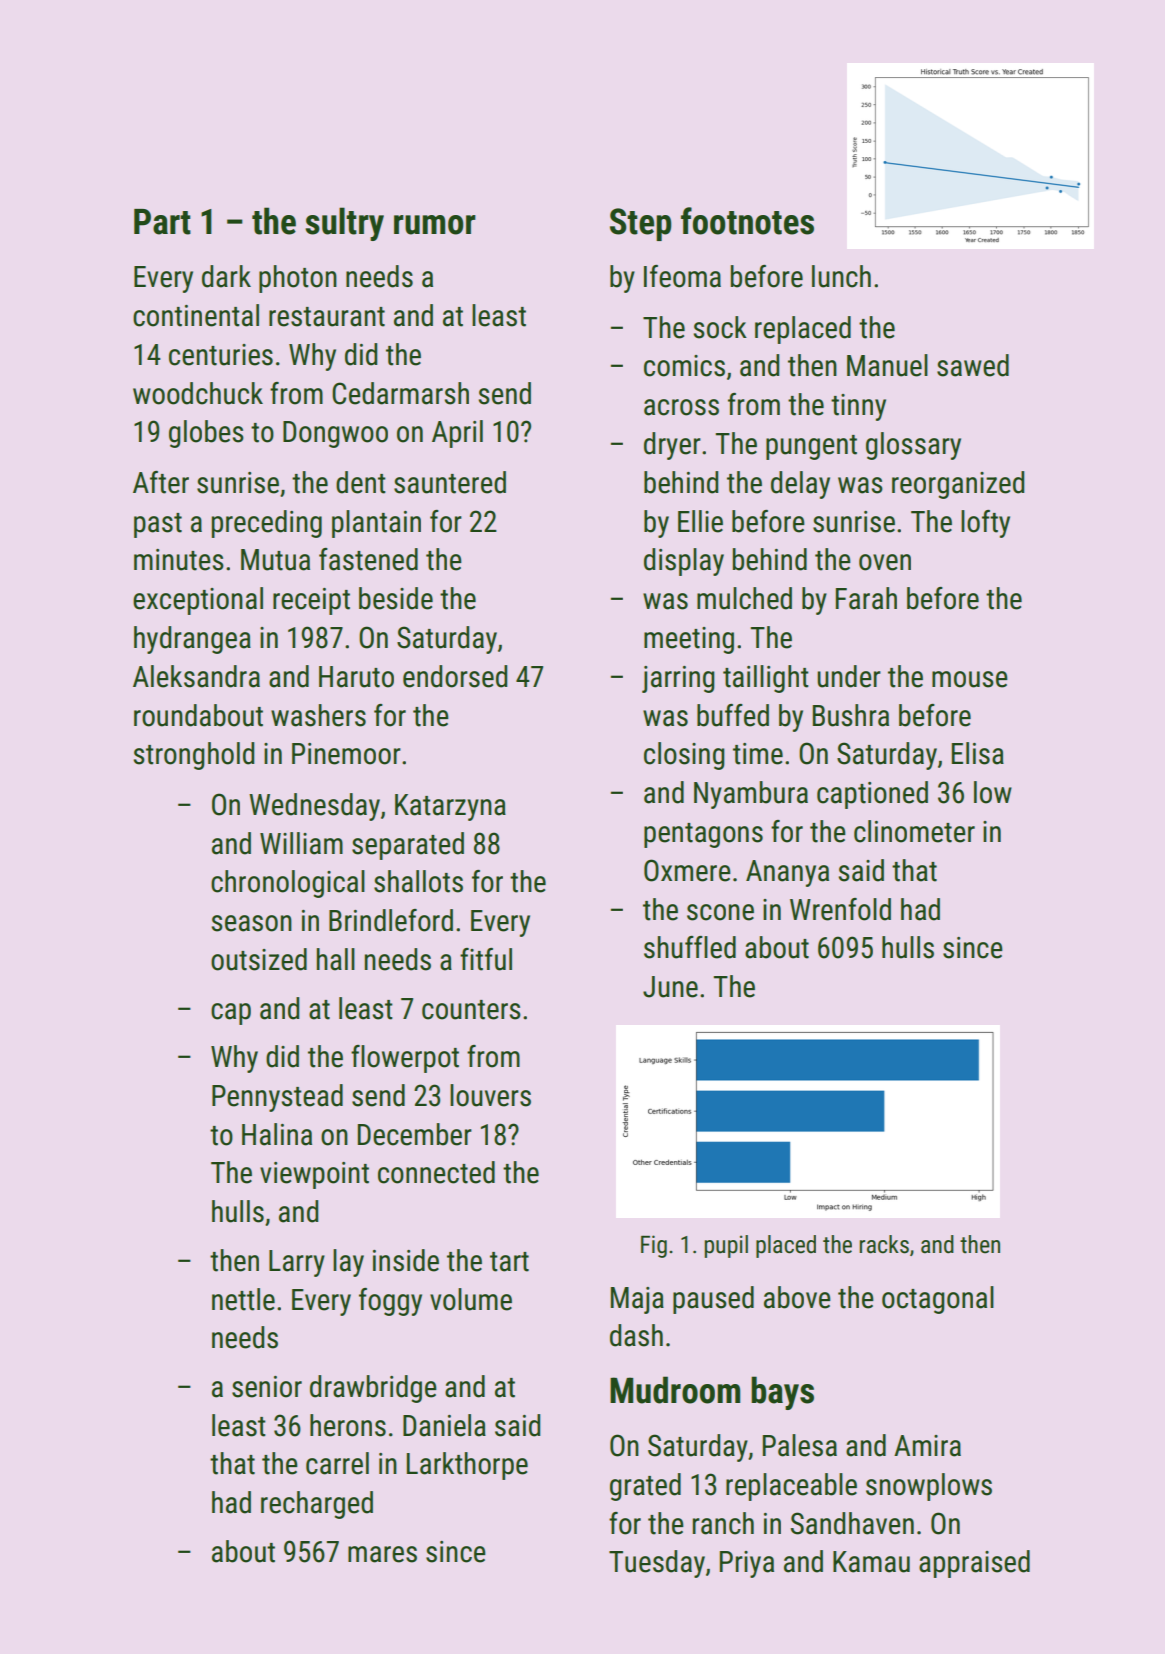  What do you see at coordinates (277, 1098) in the document?
I see `Pennystead` at bounding box center [277, 1098].
